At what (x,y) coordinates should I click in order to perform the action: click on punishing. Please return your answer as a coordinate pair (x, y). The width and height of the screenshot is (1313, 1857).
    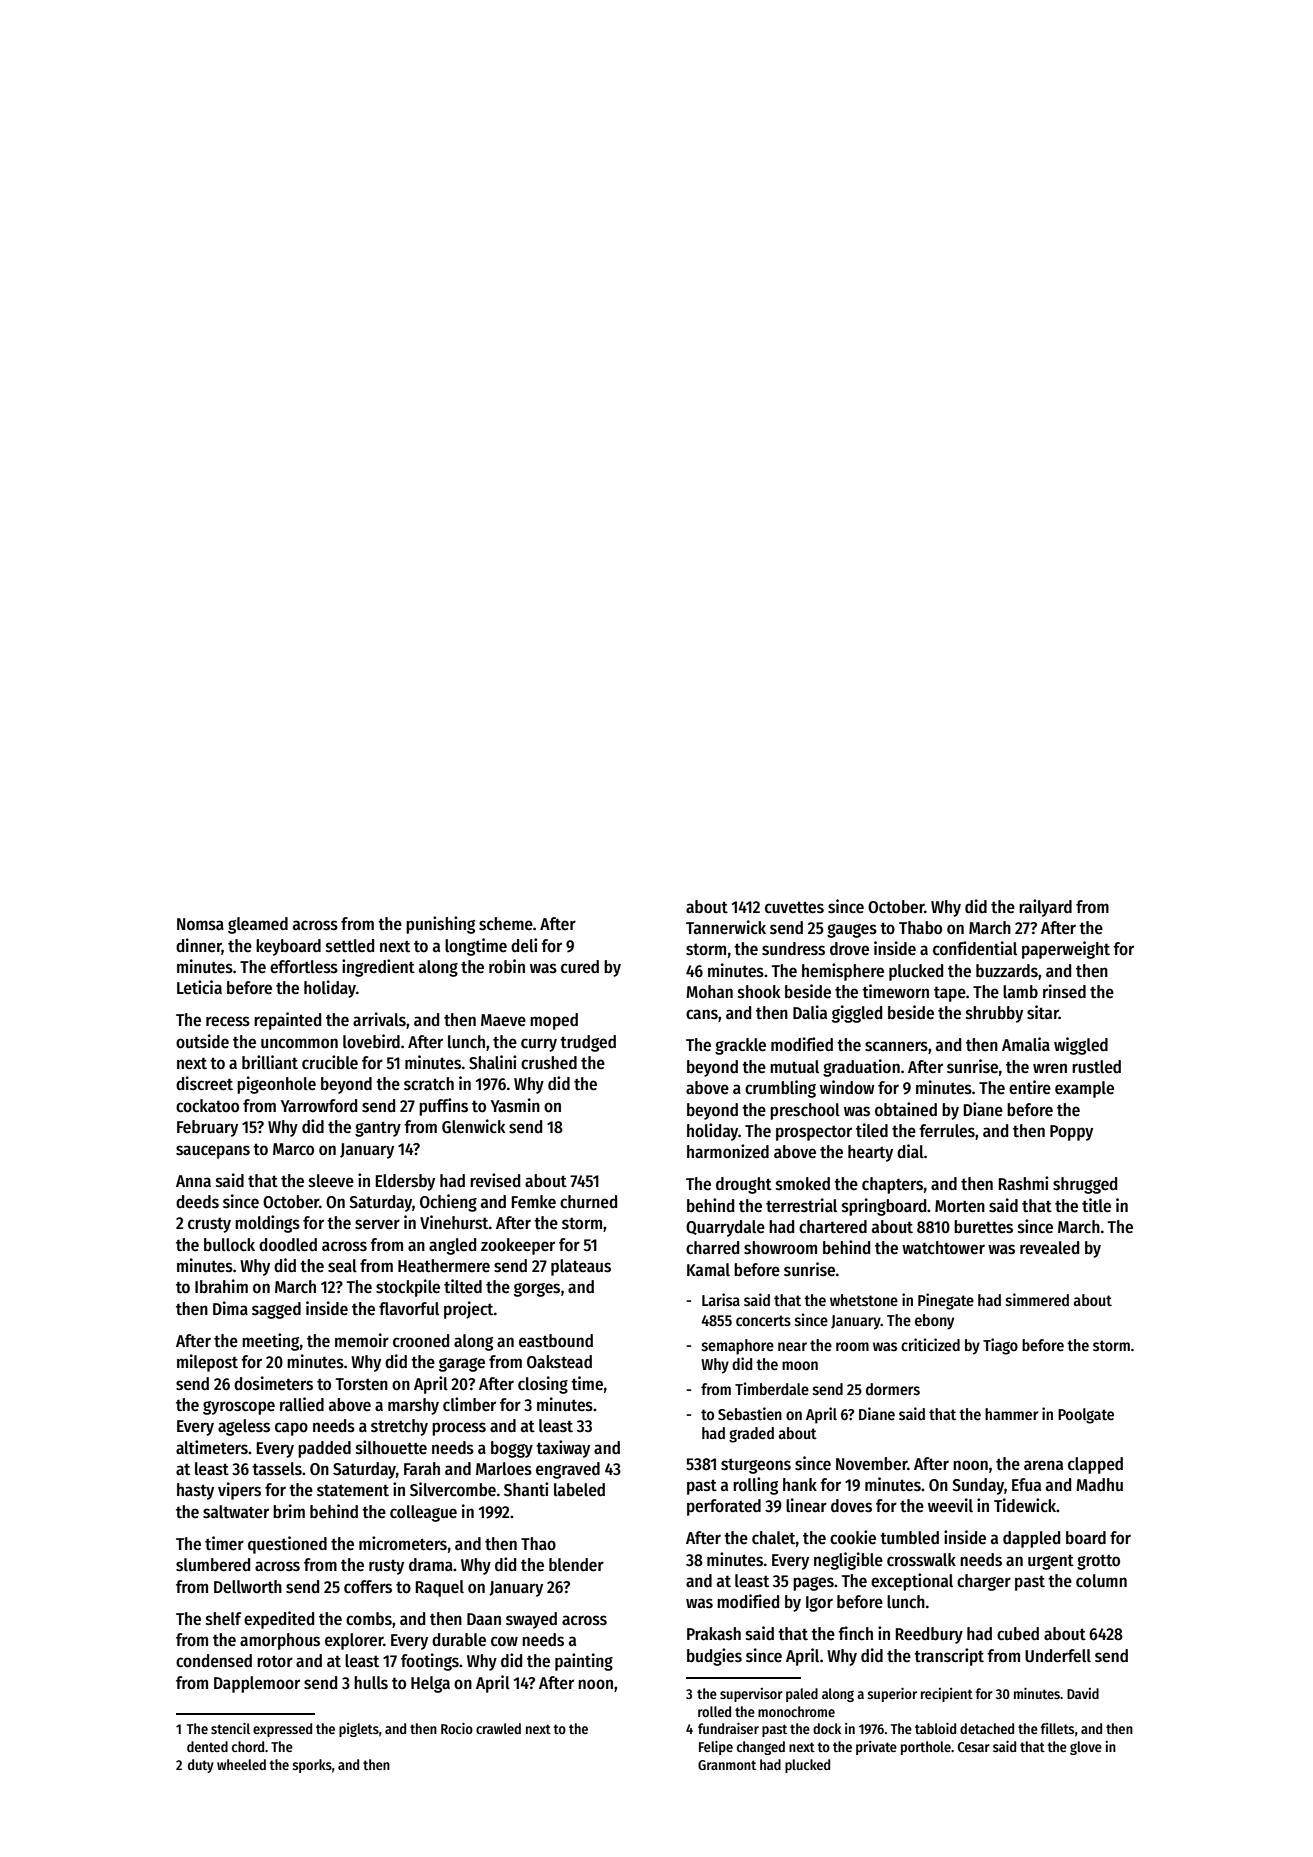
    Looking at the image, I should click on (440, 925).
